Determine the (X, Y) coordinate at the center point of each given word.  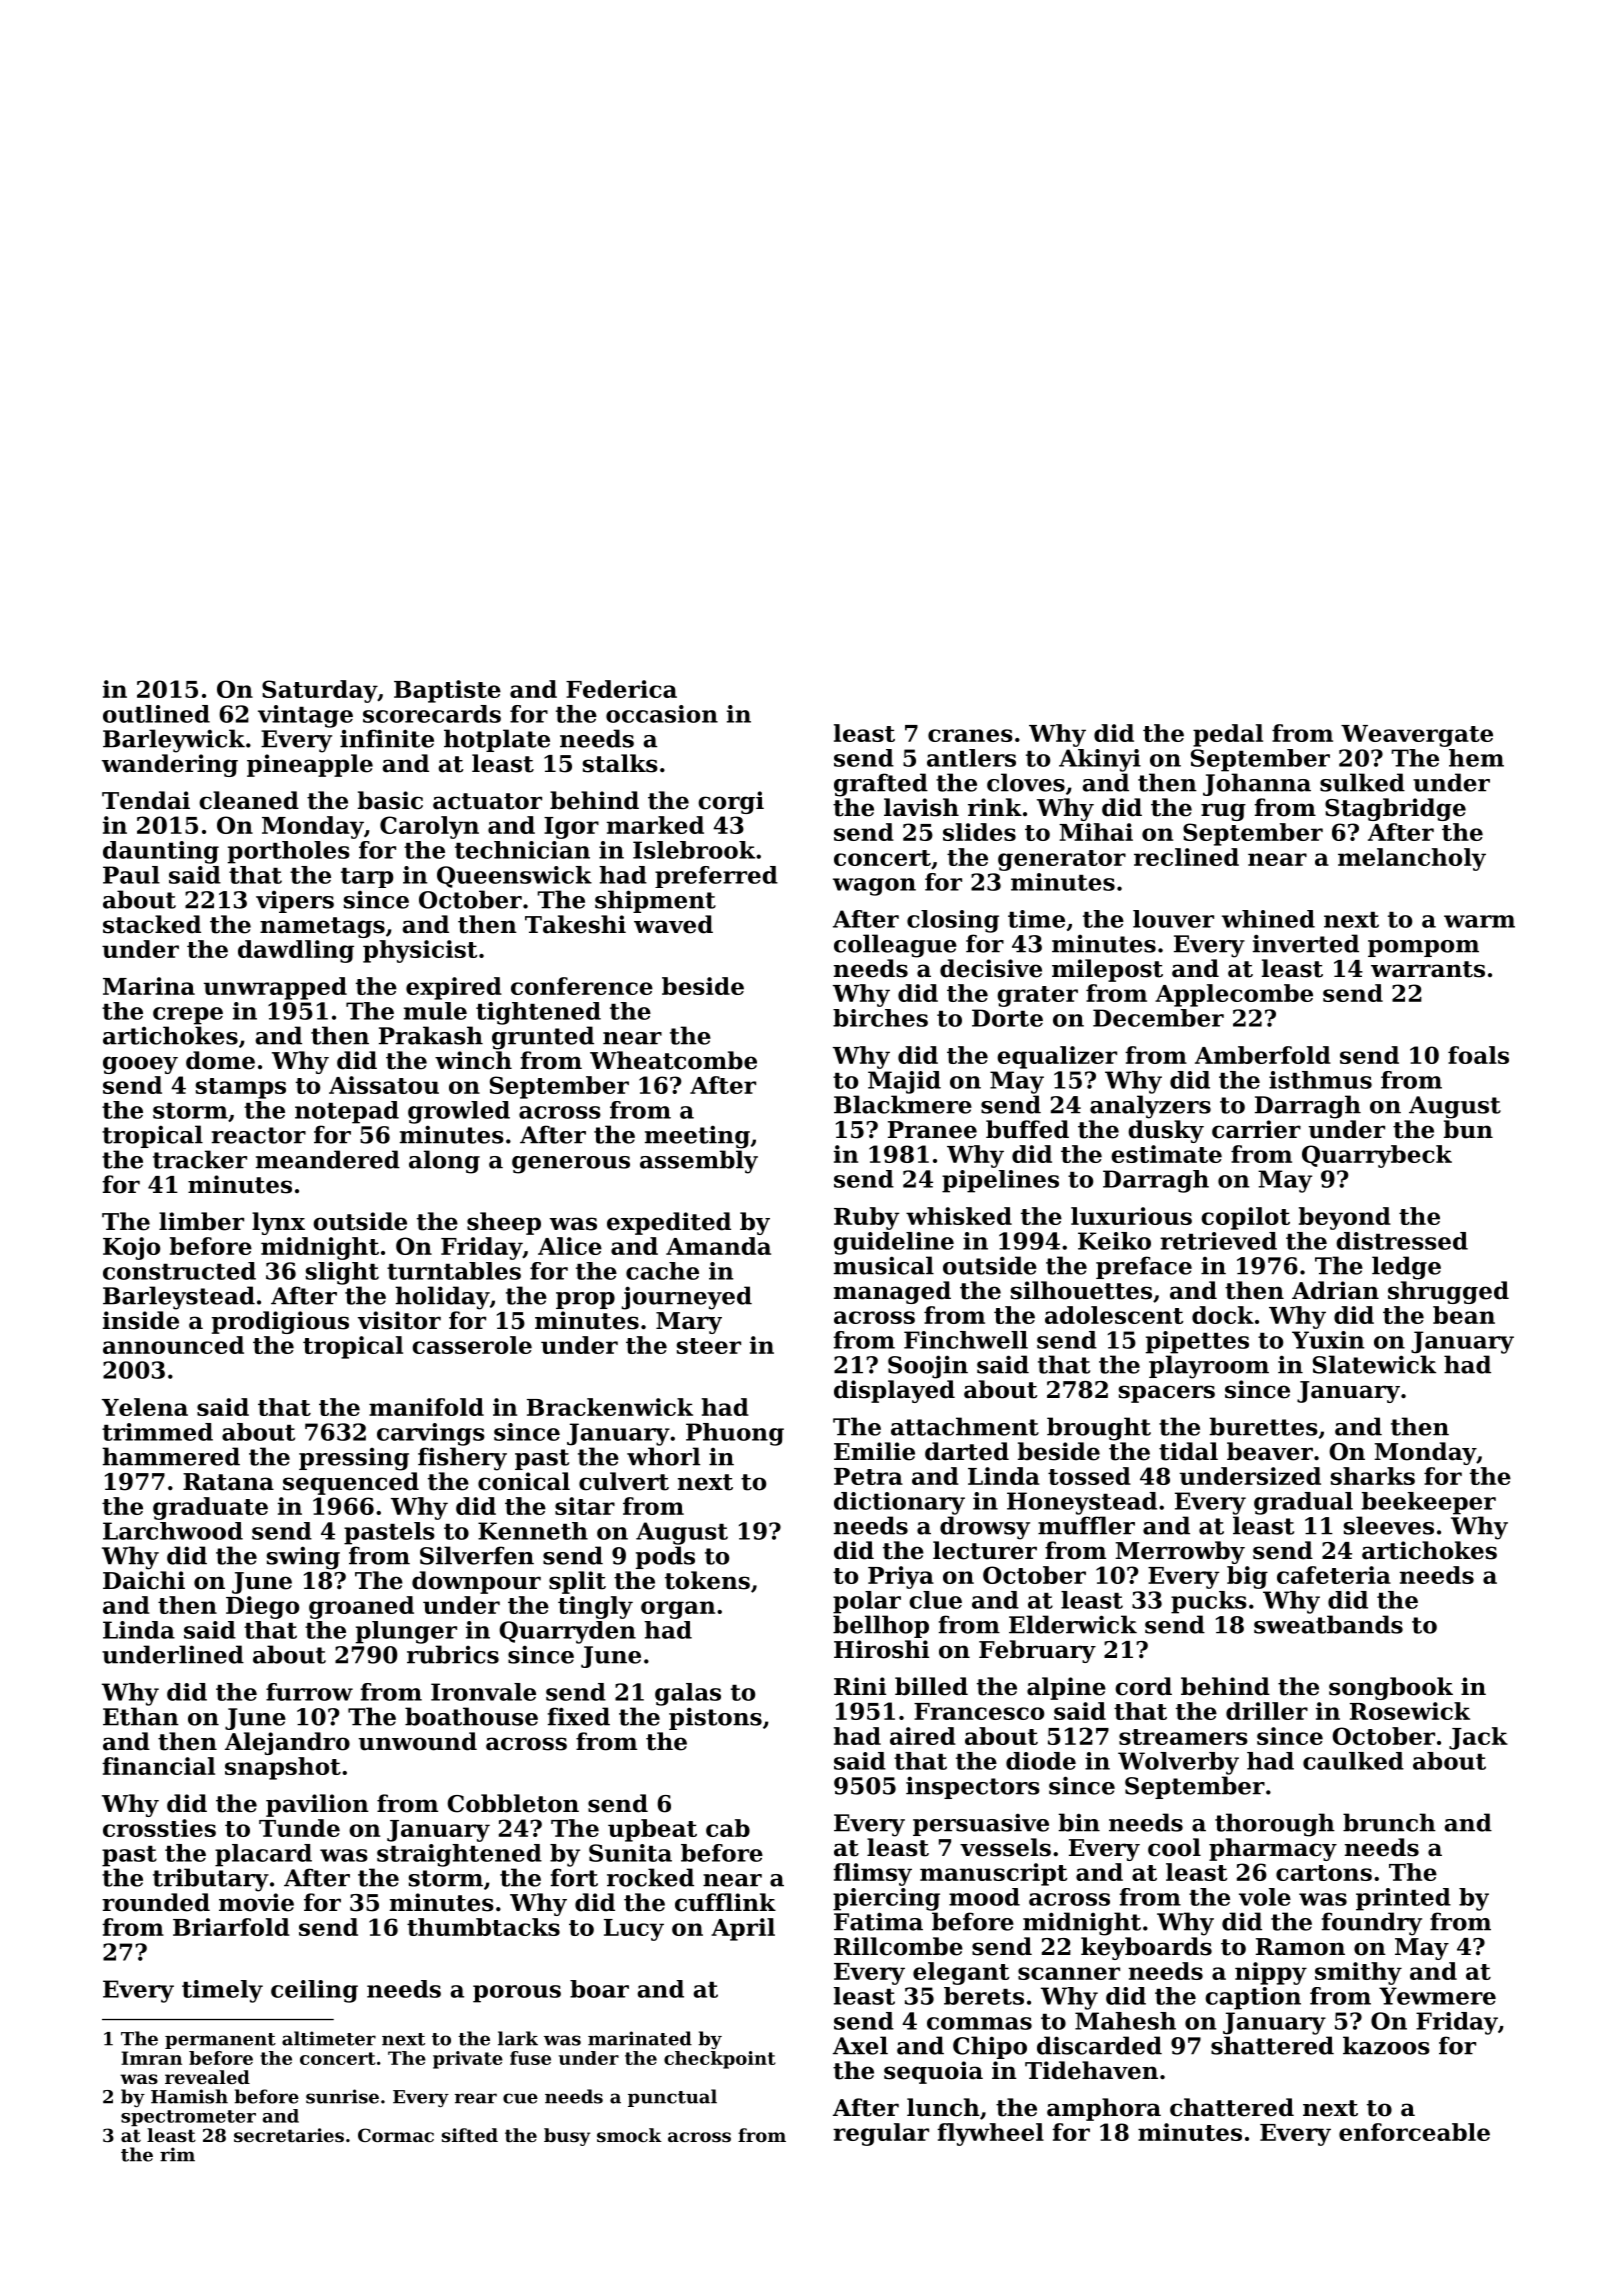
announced (173, 1345)
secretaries (289, 2135)
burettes (1264, 1426)
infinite (387, 738)
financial (158, 1766)
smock (629, 2135)
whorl (663, 1456)
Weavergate (1417, 736)
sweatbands (1328, 1624)
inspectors (973, 1787)
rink (995, 807)
